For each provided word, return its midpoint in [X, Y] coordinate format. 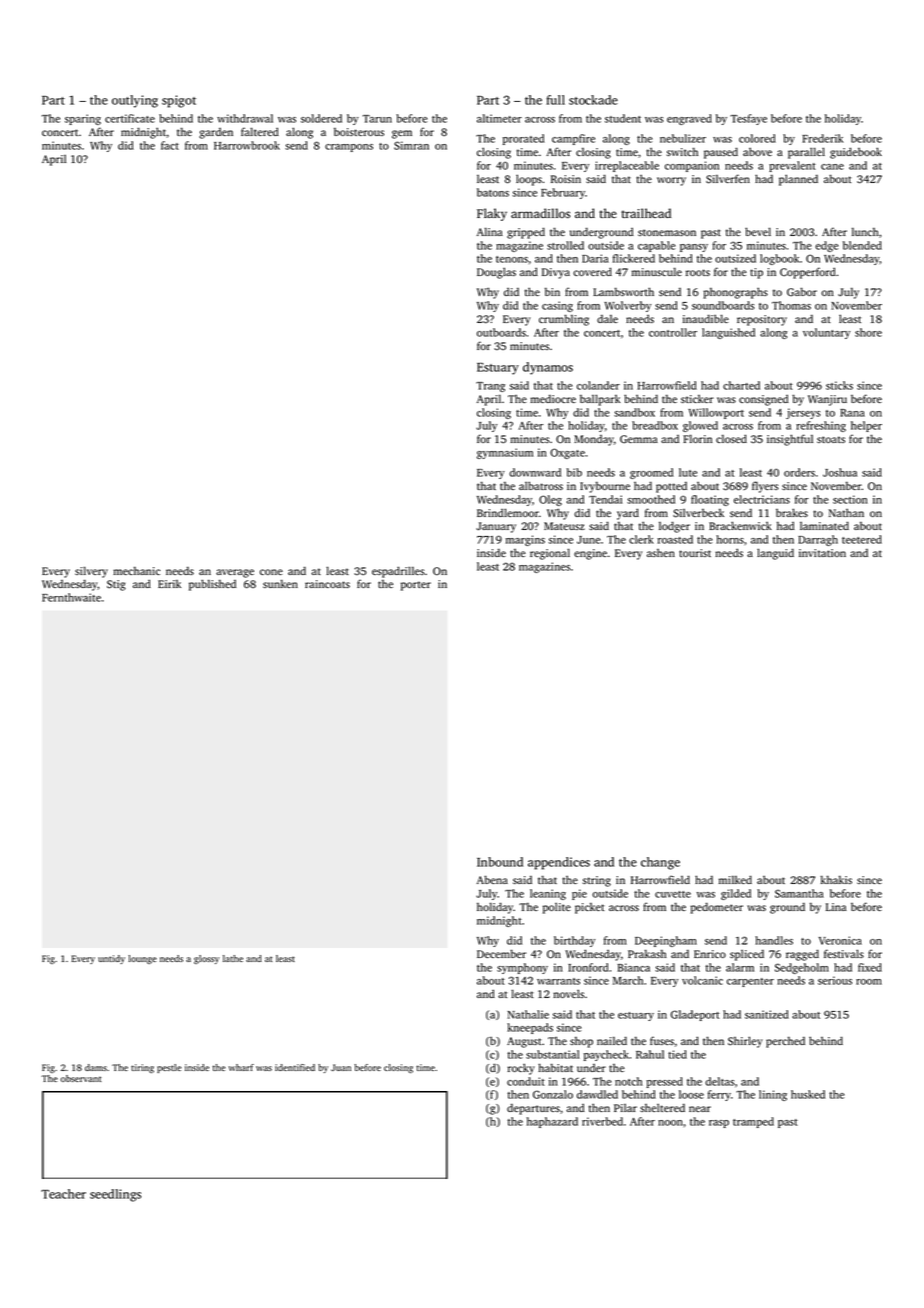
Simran [411, 145]
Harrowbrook [247, 145]
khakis [836, 879]
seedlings [115, 1195]
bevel [758, 231]
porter [416, 586]
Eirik [169, 584]
